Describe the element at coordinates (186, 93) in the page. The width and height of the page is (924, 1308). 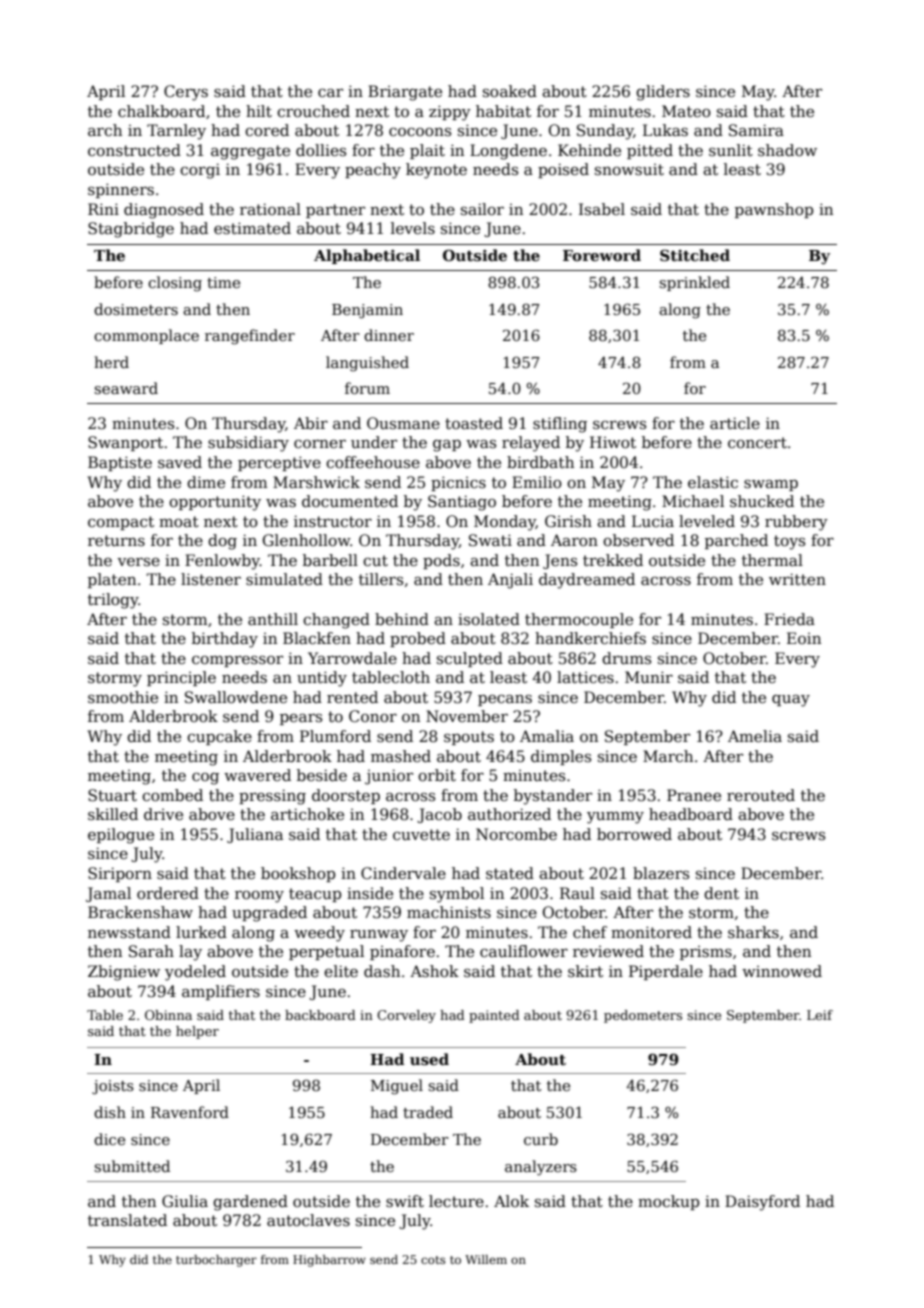
I see `Cerys` at that location.
